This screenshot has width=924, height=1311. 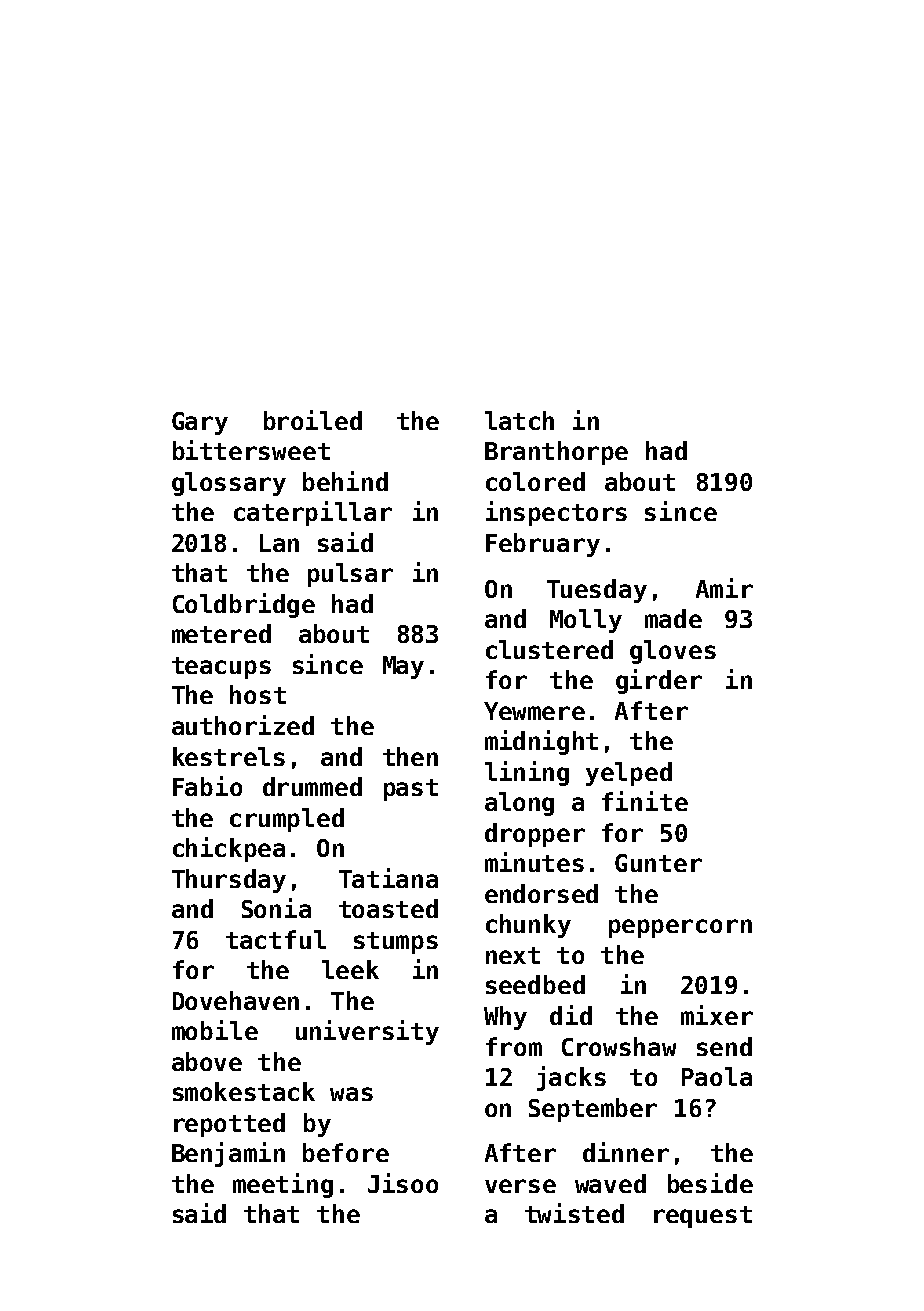 I want to click on February, so click(x=543, y=545).
